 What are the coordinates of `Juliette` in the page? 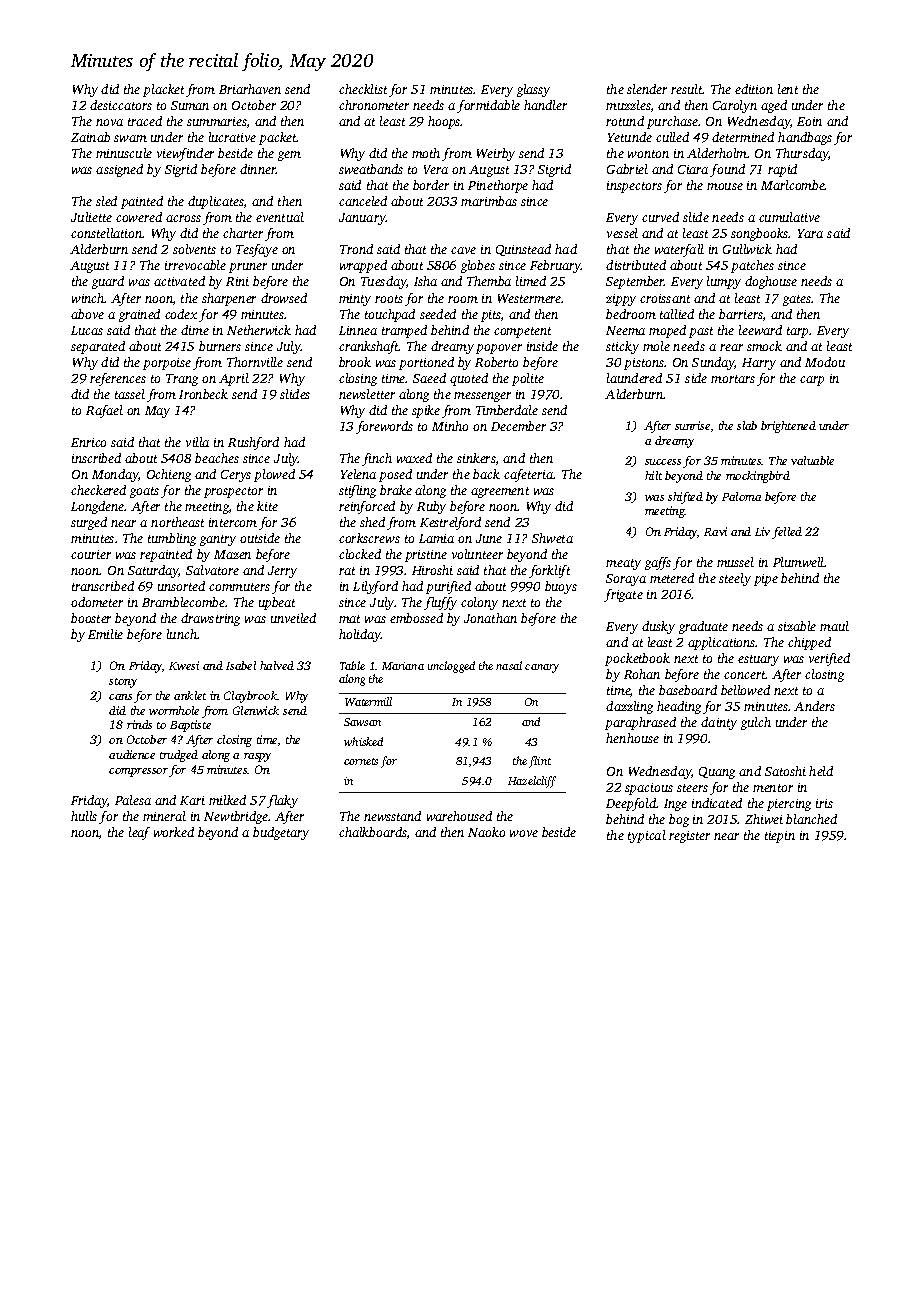 It's located at (91, 217).
